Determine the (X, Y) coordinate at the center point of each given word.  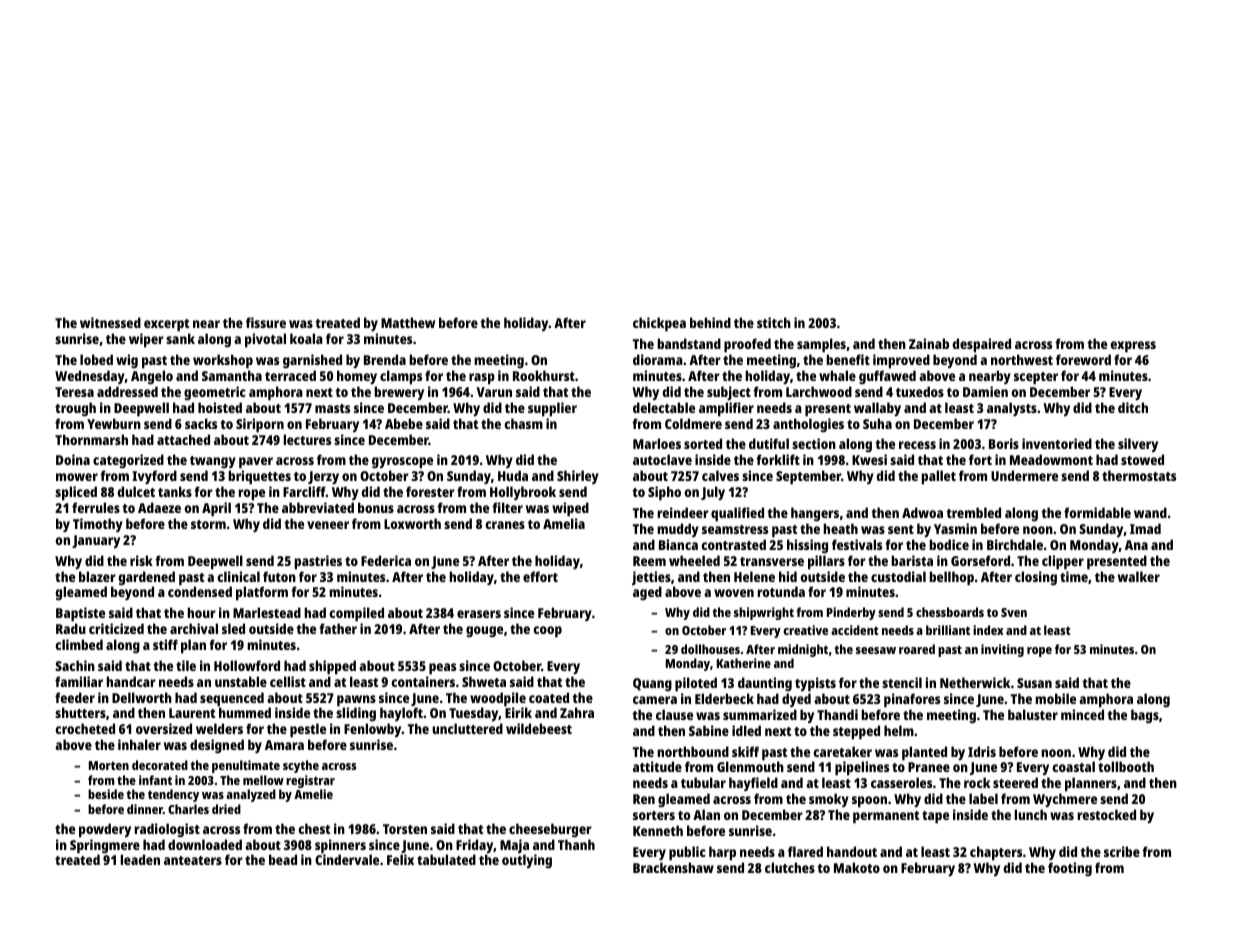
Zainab (929, 343)
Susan (1034, 683)
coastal (1073, 766)
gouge (484, 631)
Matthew (408, 322)
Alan (706, 814)
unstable (241, 681)
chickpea (659, 324)
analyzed (251, 795)
